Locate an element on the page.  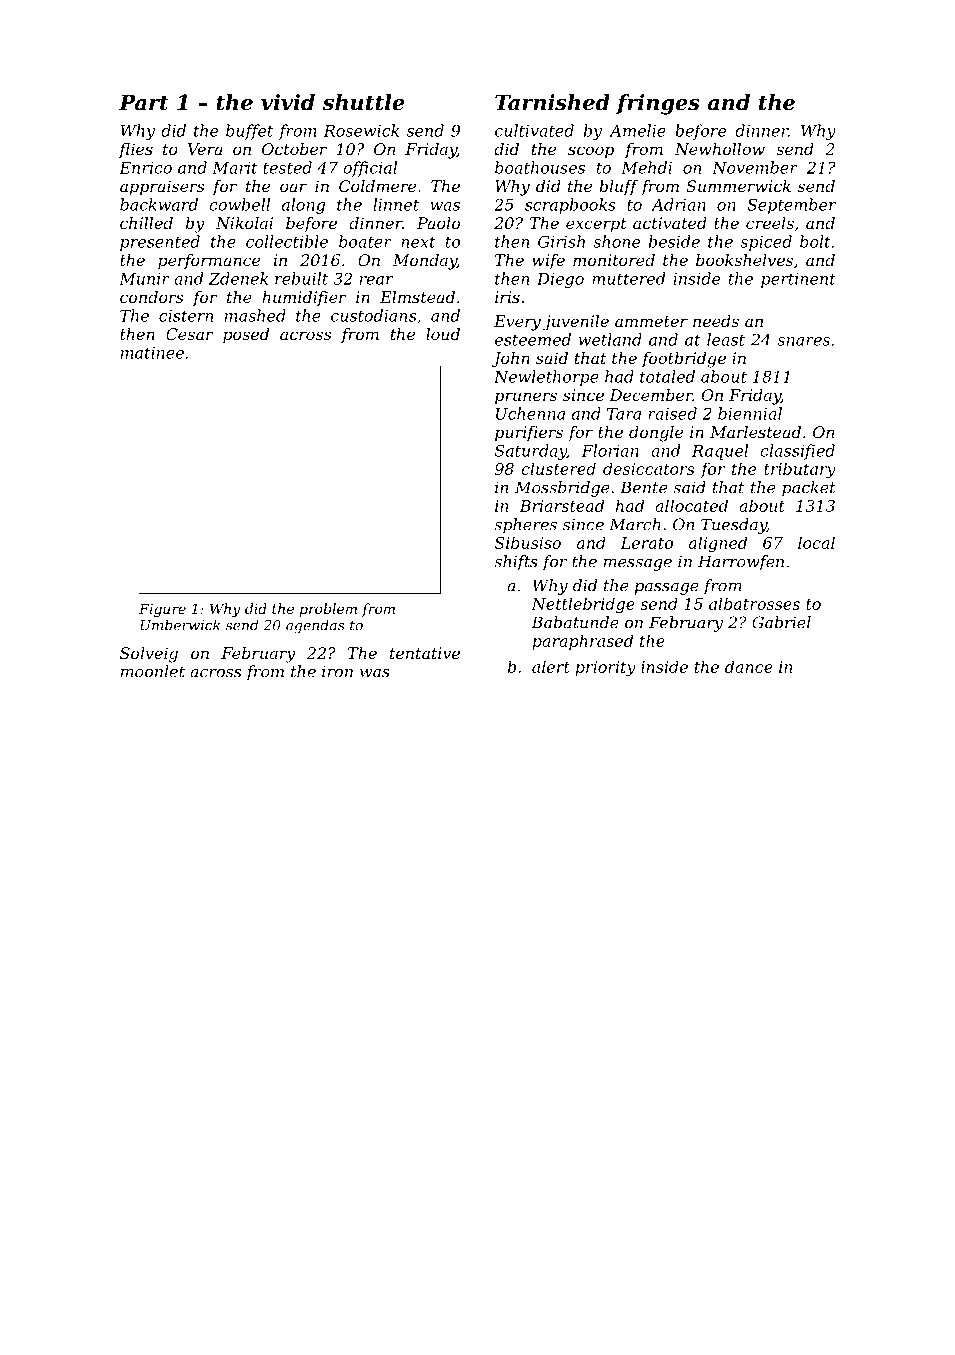
footbridge is located at coordinates (684, 360).
